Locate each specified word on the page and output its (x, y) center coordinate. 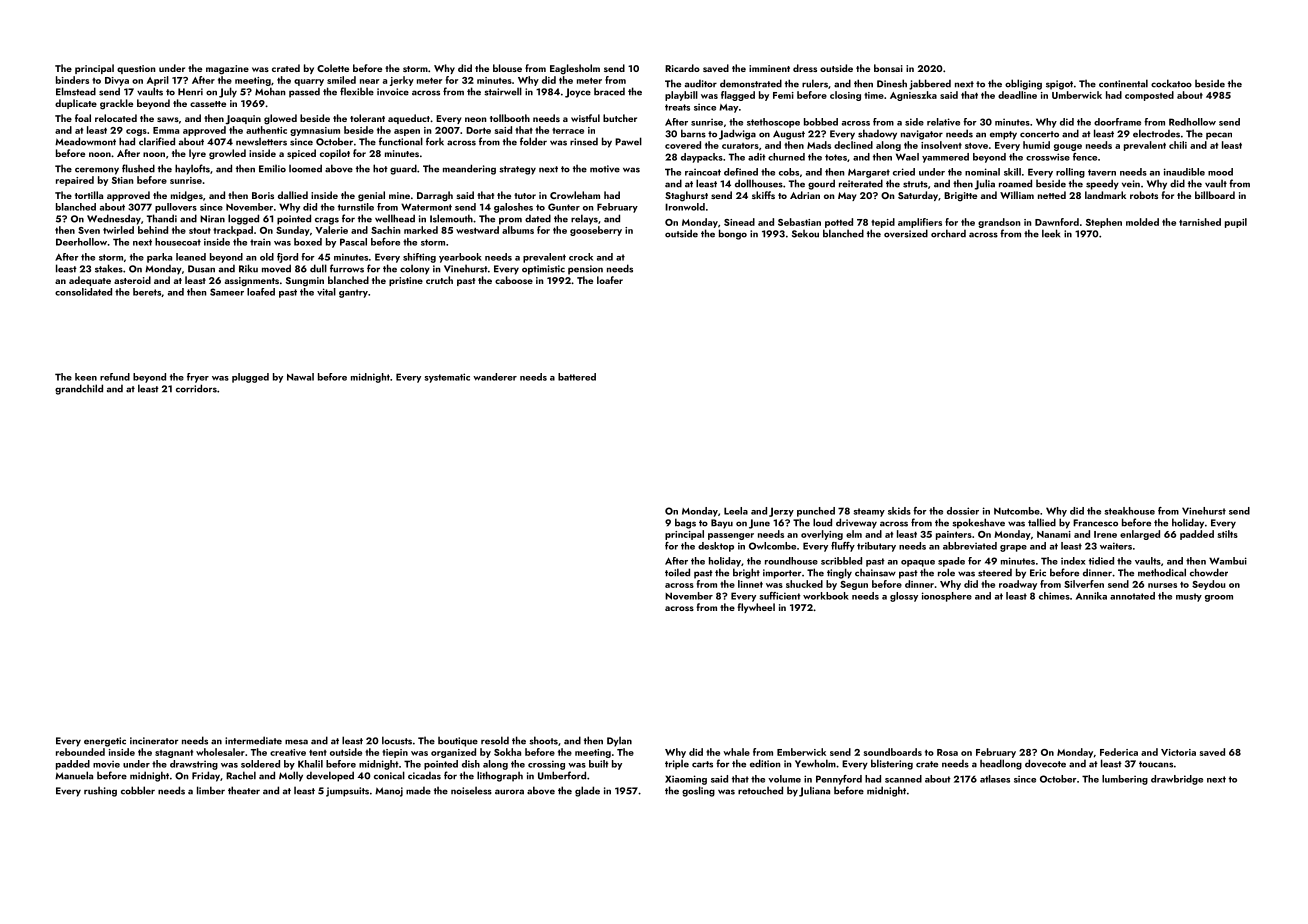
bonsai (888, 68)
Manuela (74, 775)
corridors (196, 388)
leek (1051, 233)
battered (577, 377)
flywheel (756, 608)
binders (72, 80)
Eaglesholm (575, 69)
